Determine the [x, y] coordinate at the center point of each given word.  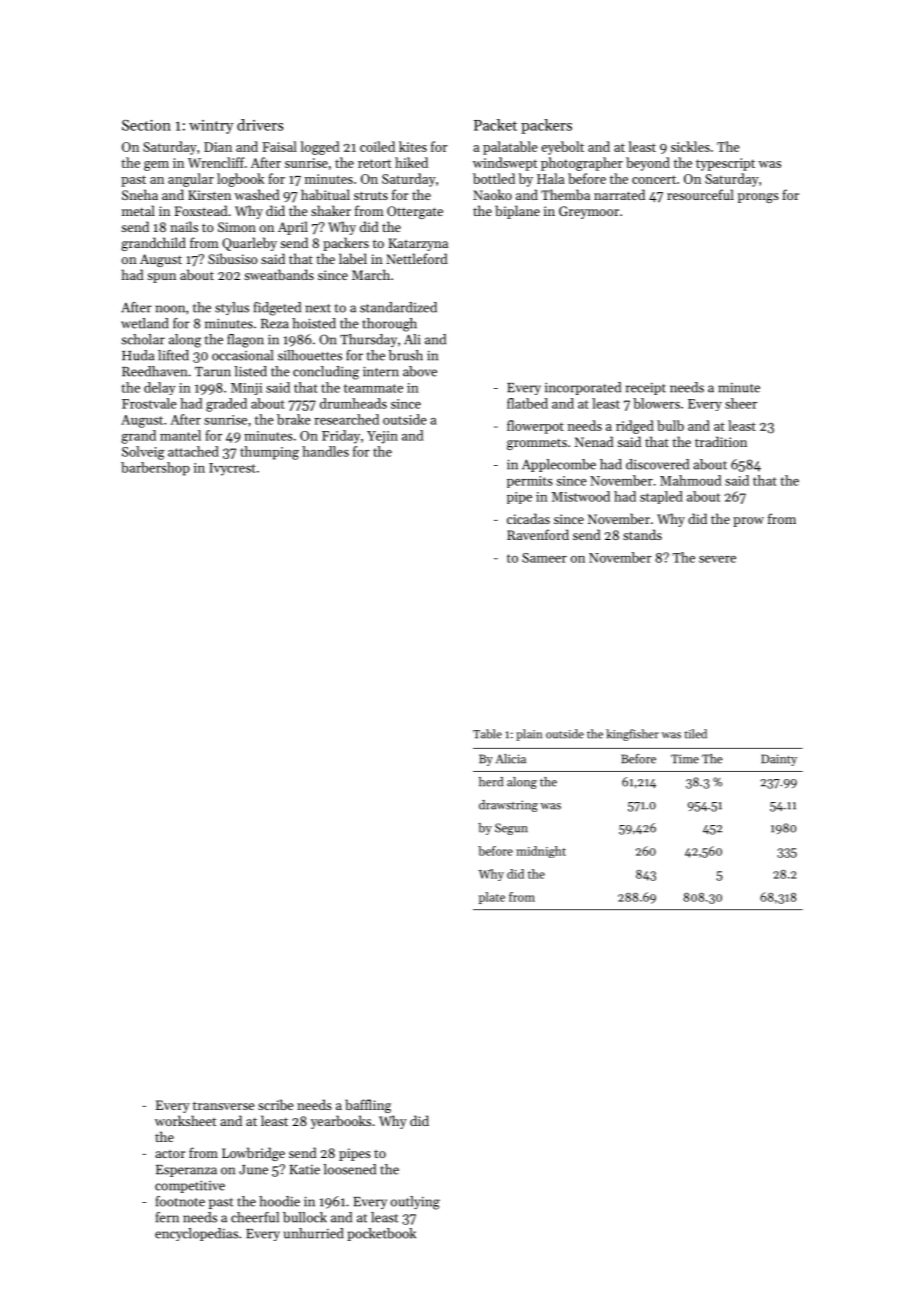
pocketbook [382, 1234]
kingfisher [632, 735]
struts [371, 195]
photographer [582, 164]
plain [529, 735]
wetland [144, 323]
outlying [415, 1203]
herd [491, 782]
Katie [304, 1170]
